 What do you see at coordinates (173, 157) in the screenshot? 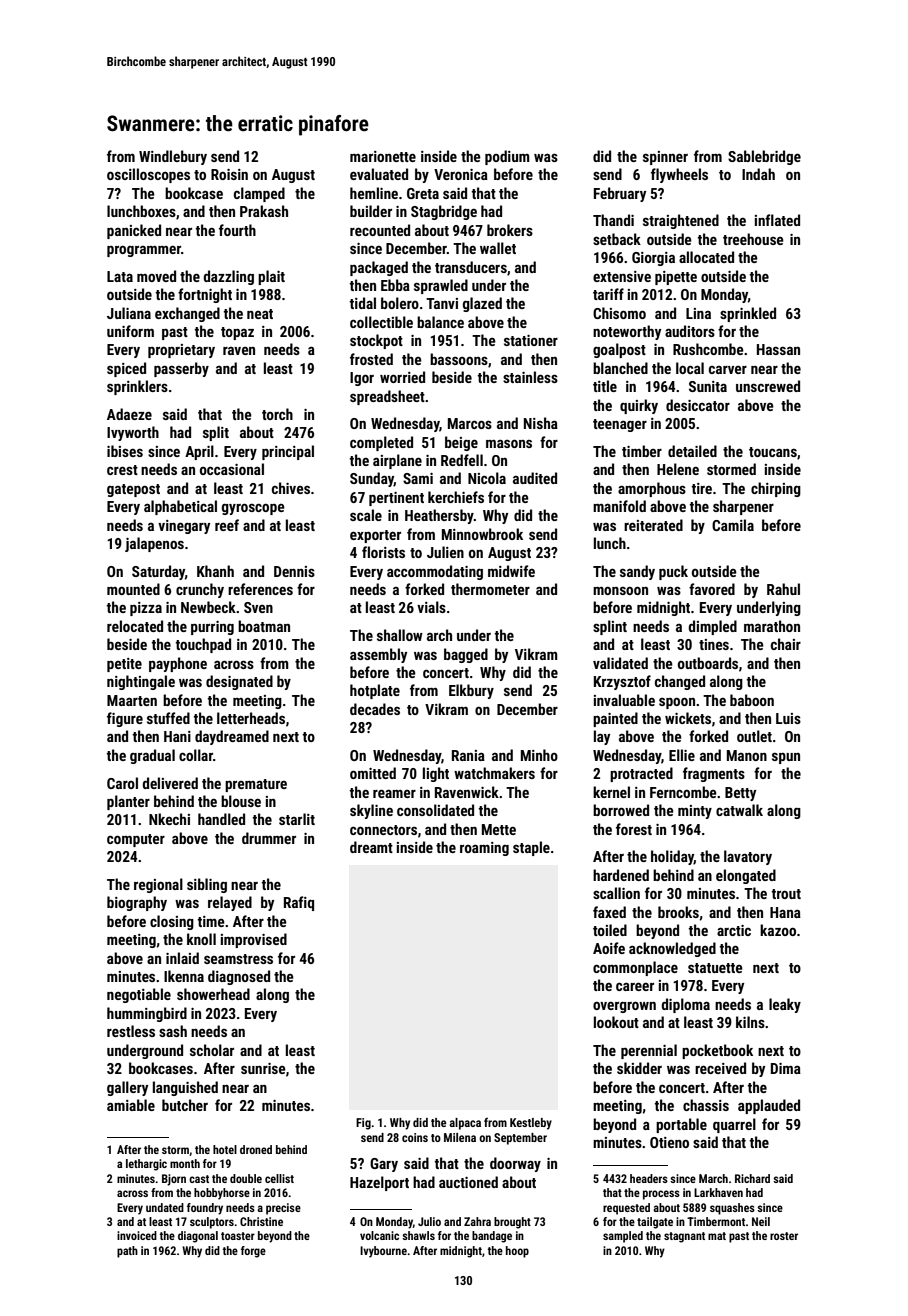
I see `Windlebury` at bounding box center [173, 157].
